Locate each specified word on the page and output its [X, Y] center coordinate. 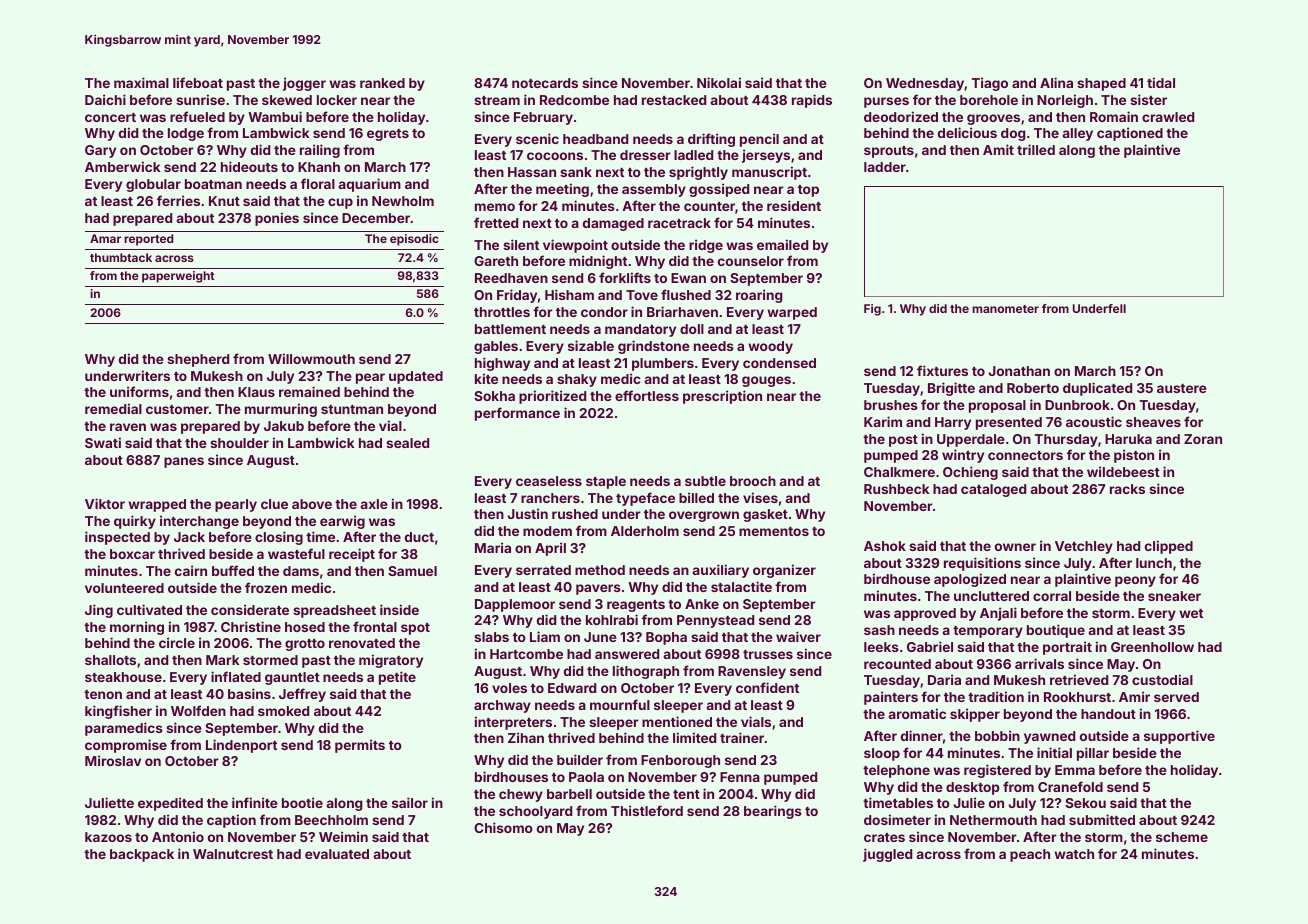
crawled [1168, 117]
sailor [410, 802]
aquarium [370, 185]
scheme [1182, 837]
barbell [569, 794]
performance [517, 414]
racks [1127, 489]
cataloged [993, 490]
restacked [674, 100]
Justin [527, 513]
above [312, 504]
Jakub [284, 426]
